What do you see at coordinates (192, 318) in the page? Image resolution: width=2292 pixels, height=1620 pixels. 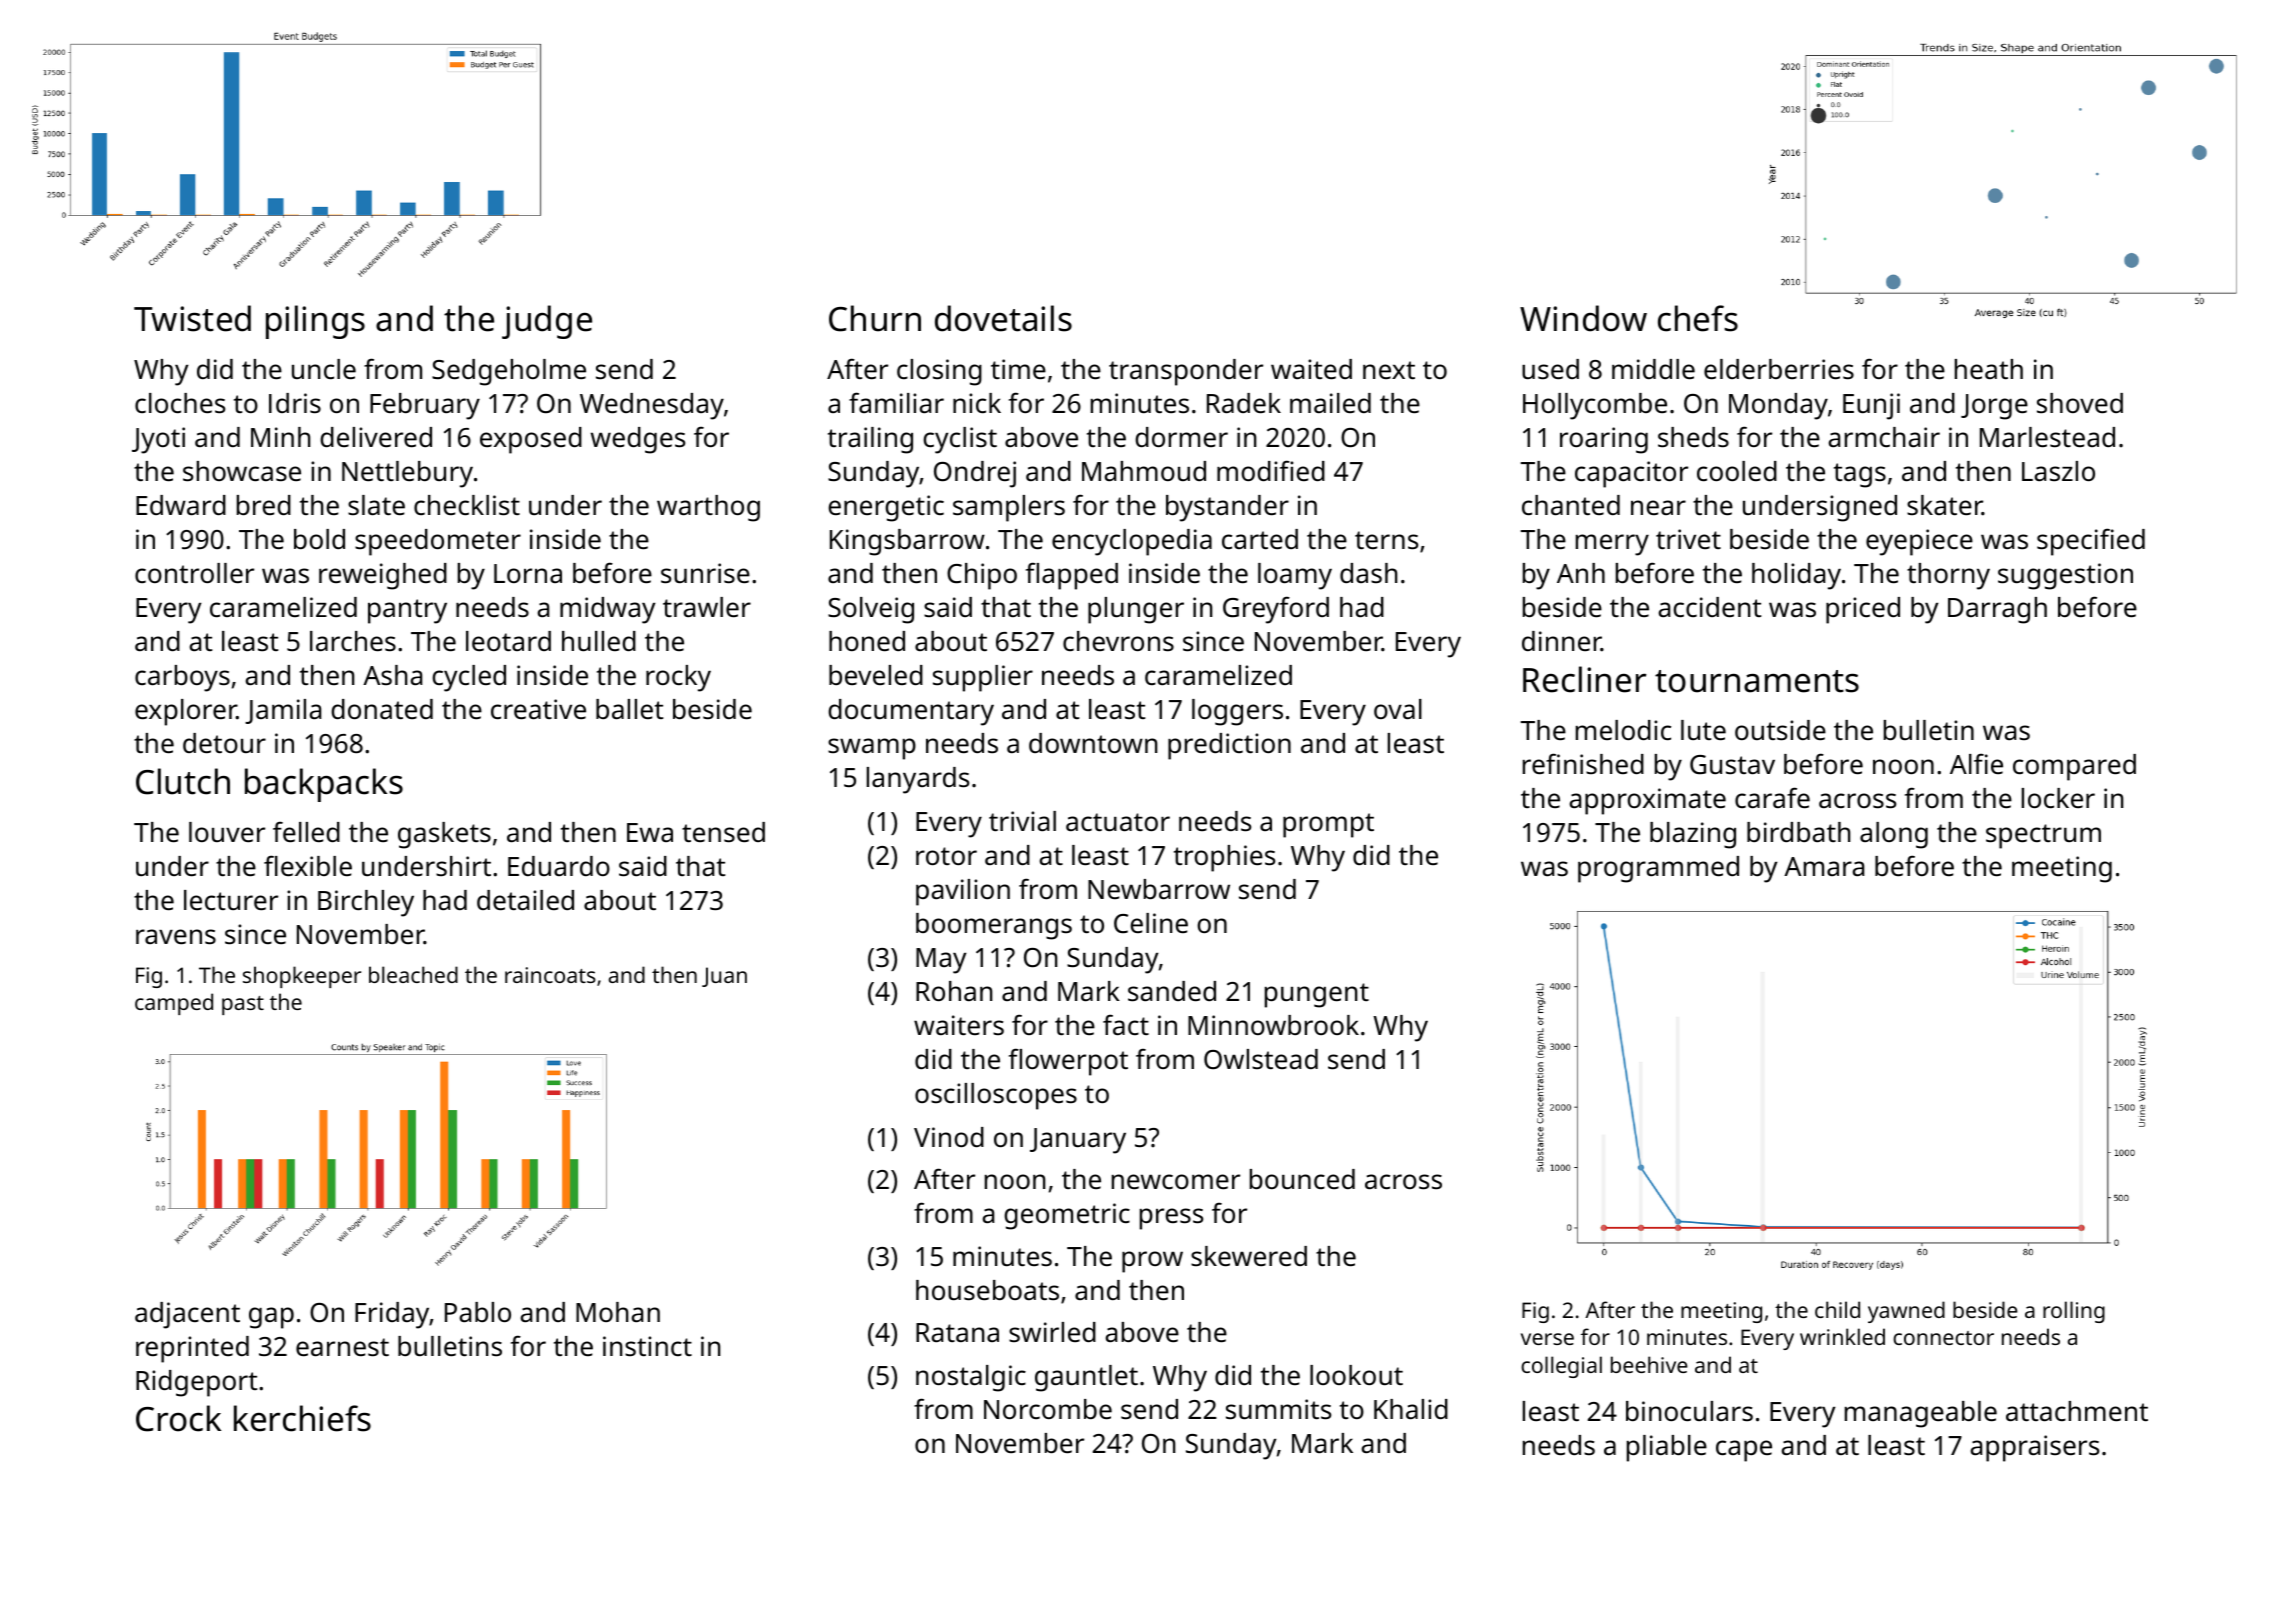 I see `Twisted` at bounding box center [192, 318].
